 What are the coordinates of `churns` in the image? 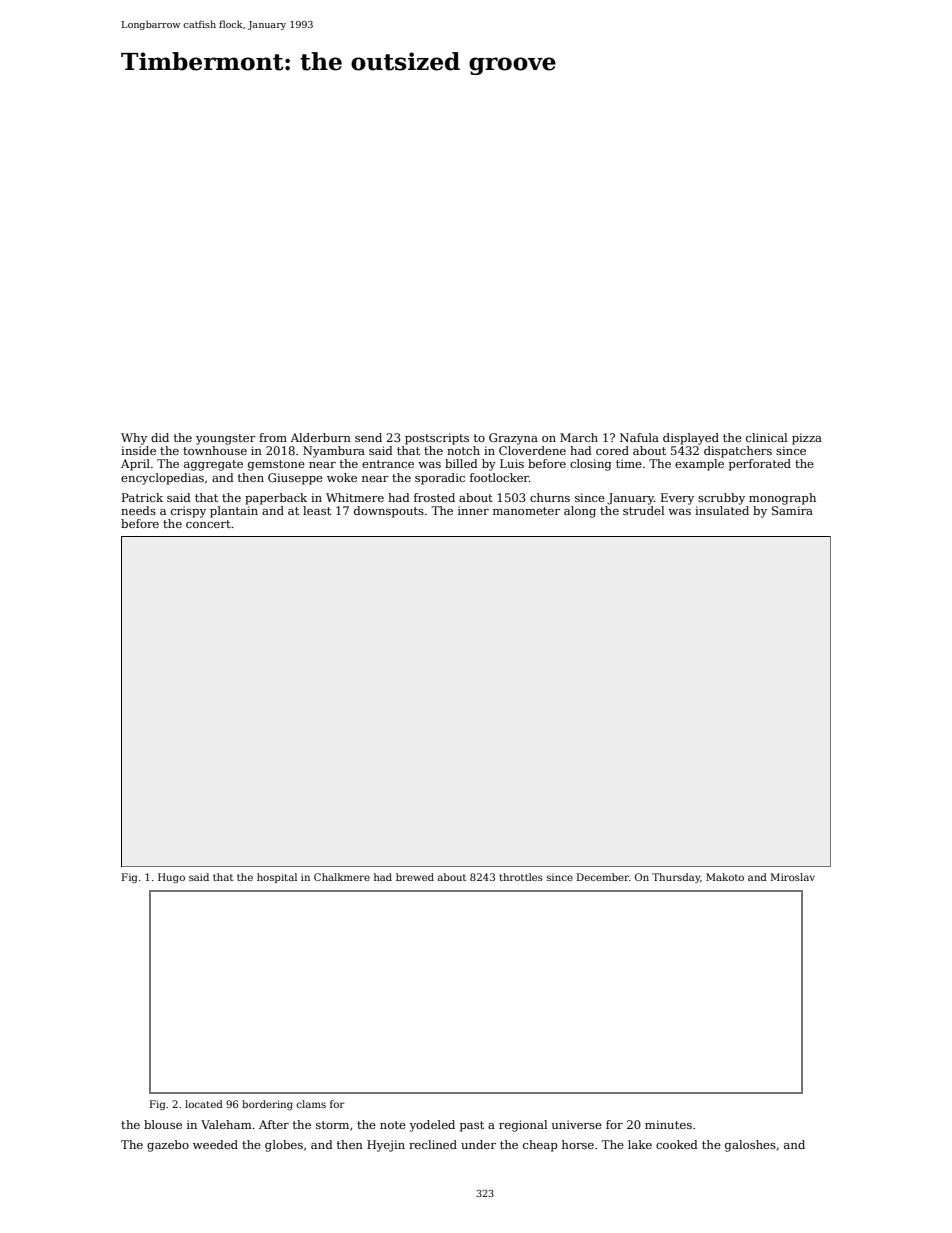 It's located at (550, 497).
